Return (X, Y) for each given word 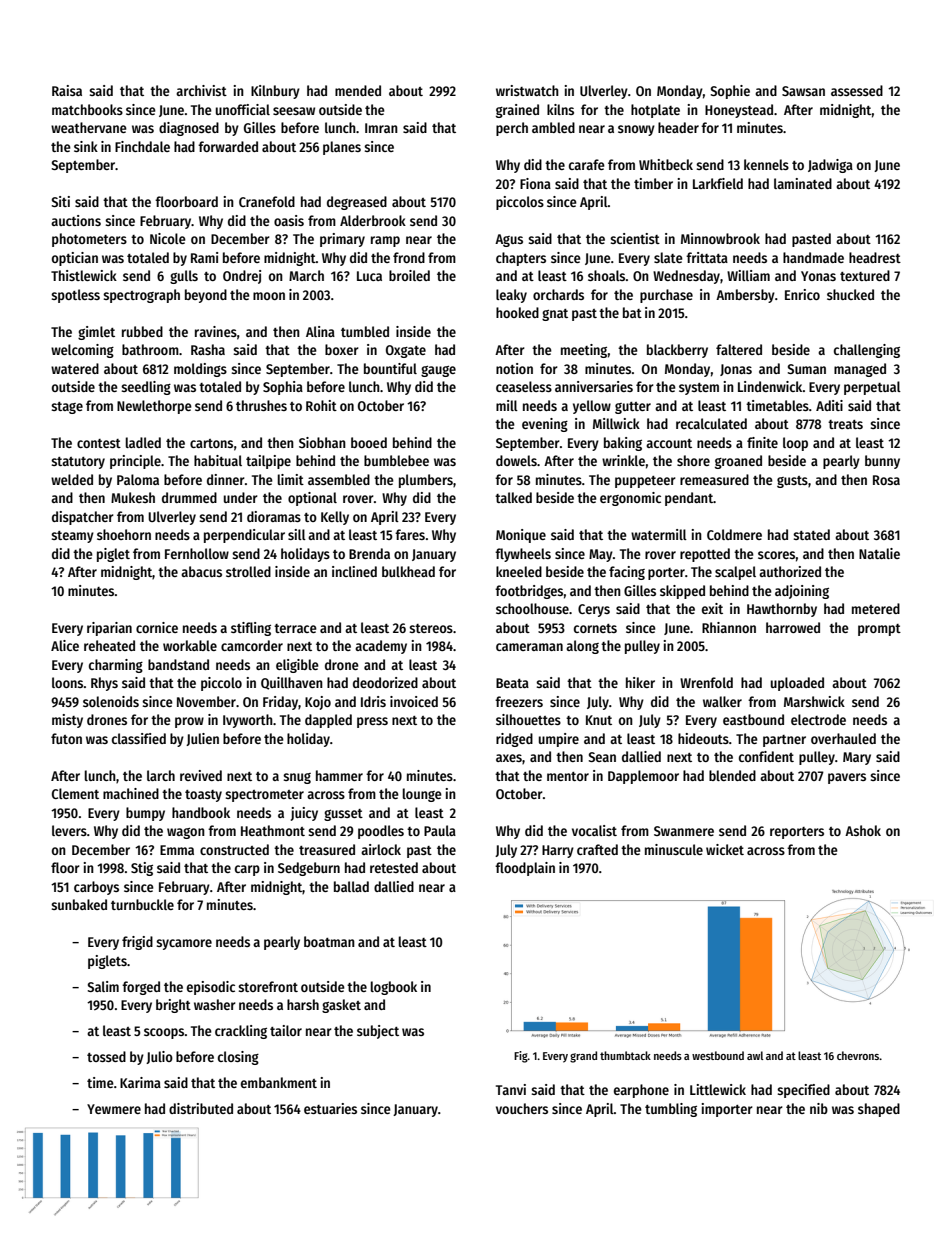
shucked (850, 294)
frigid (137, 943)
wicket (725, 849)
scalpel (735, 573)
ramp (385, 241)
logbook (394, 988)
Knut (599, 720)
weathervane (89, 127)
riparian (109, 629)
